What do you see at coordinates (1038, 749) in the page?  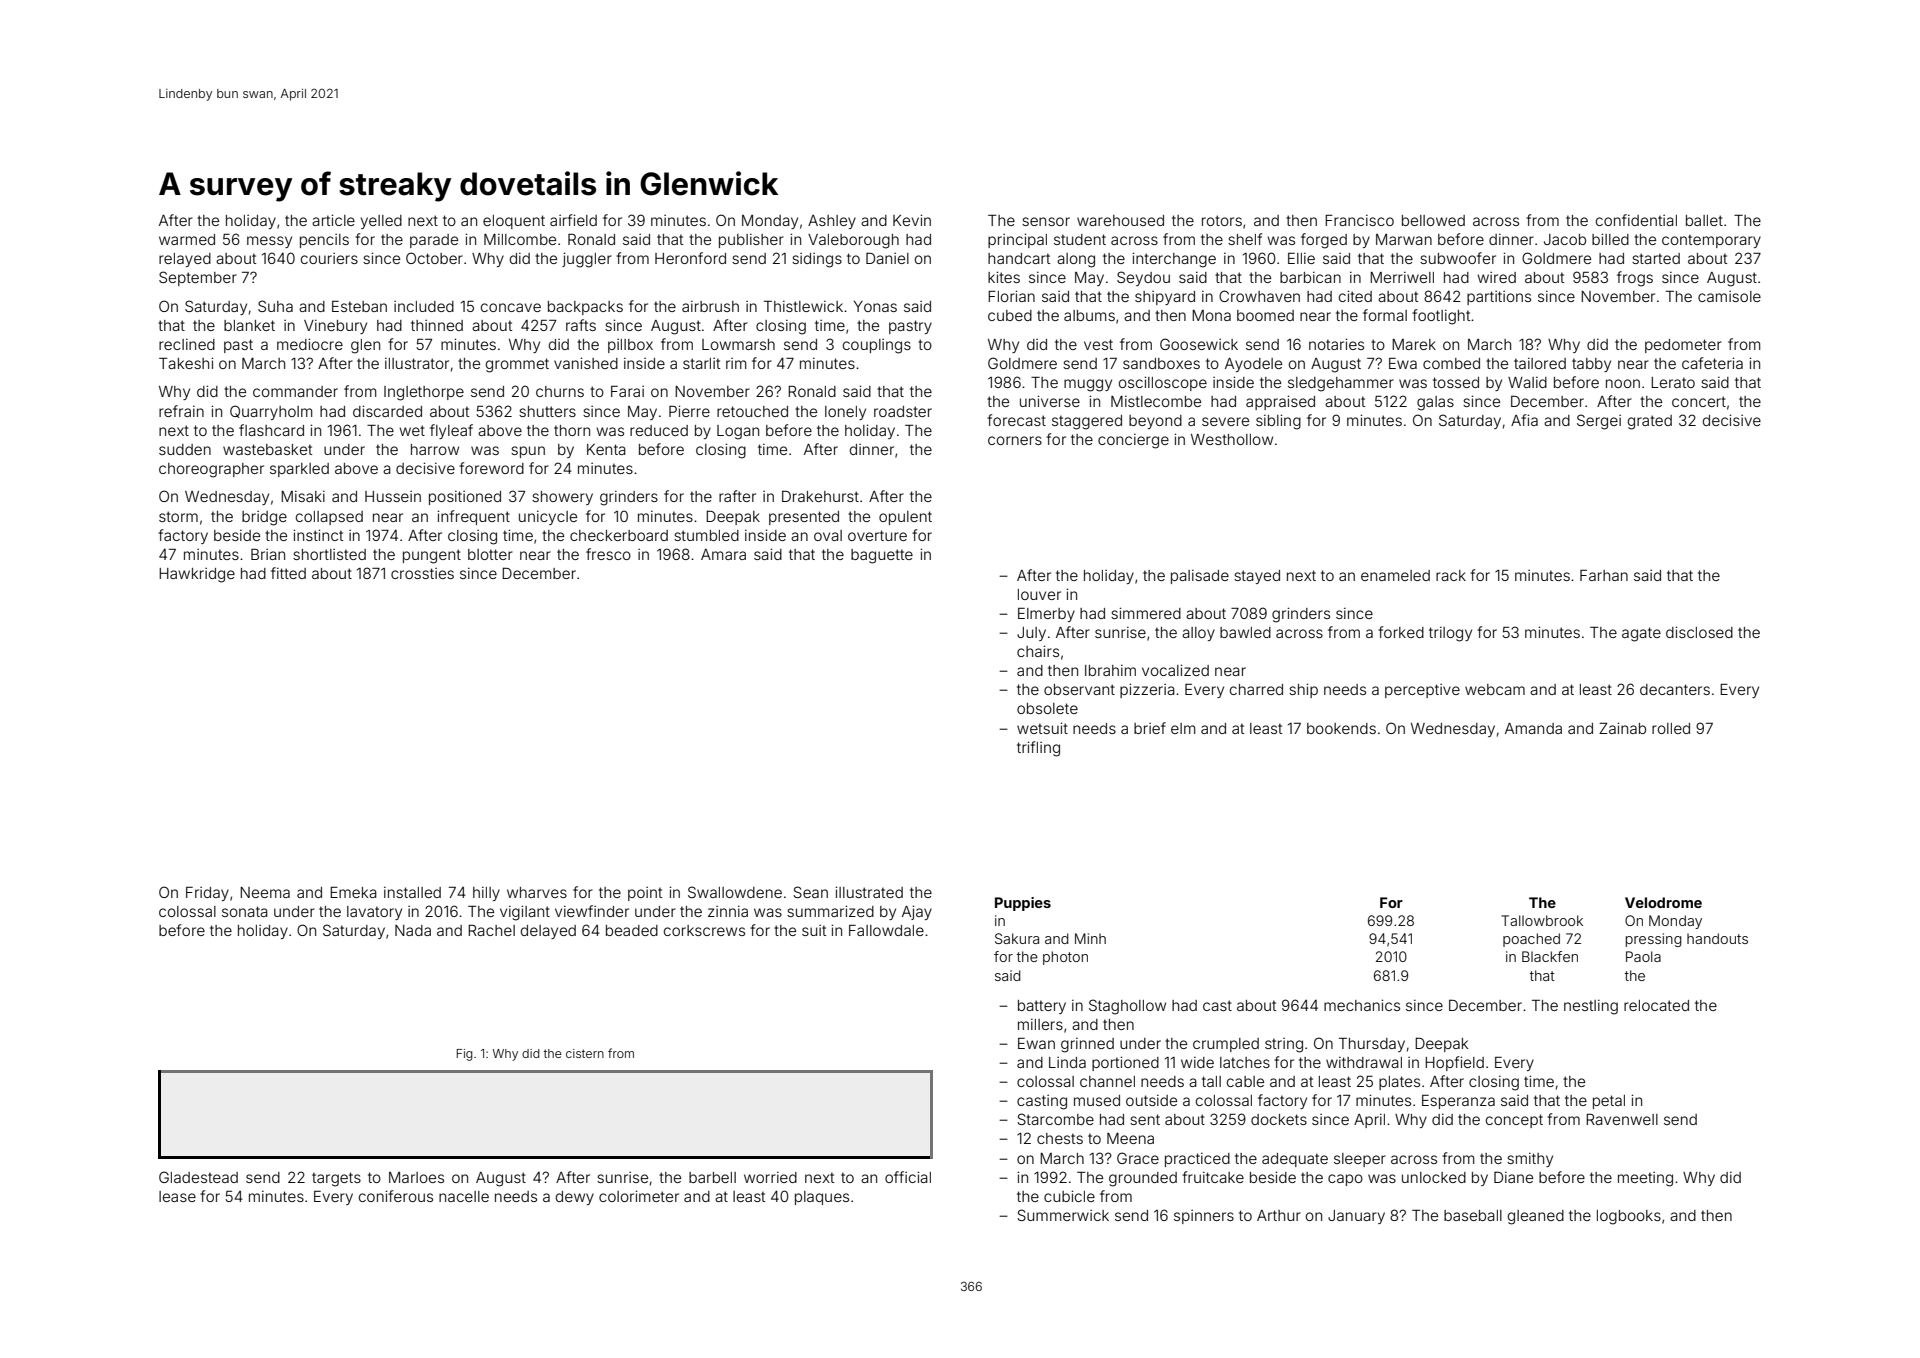 I see `trifling` at bounding box center [1038, 749].
